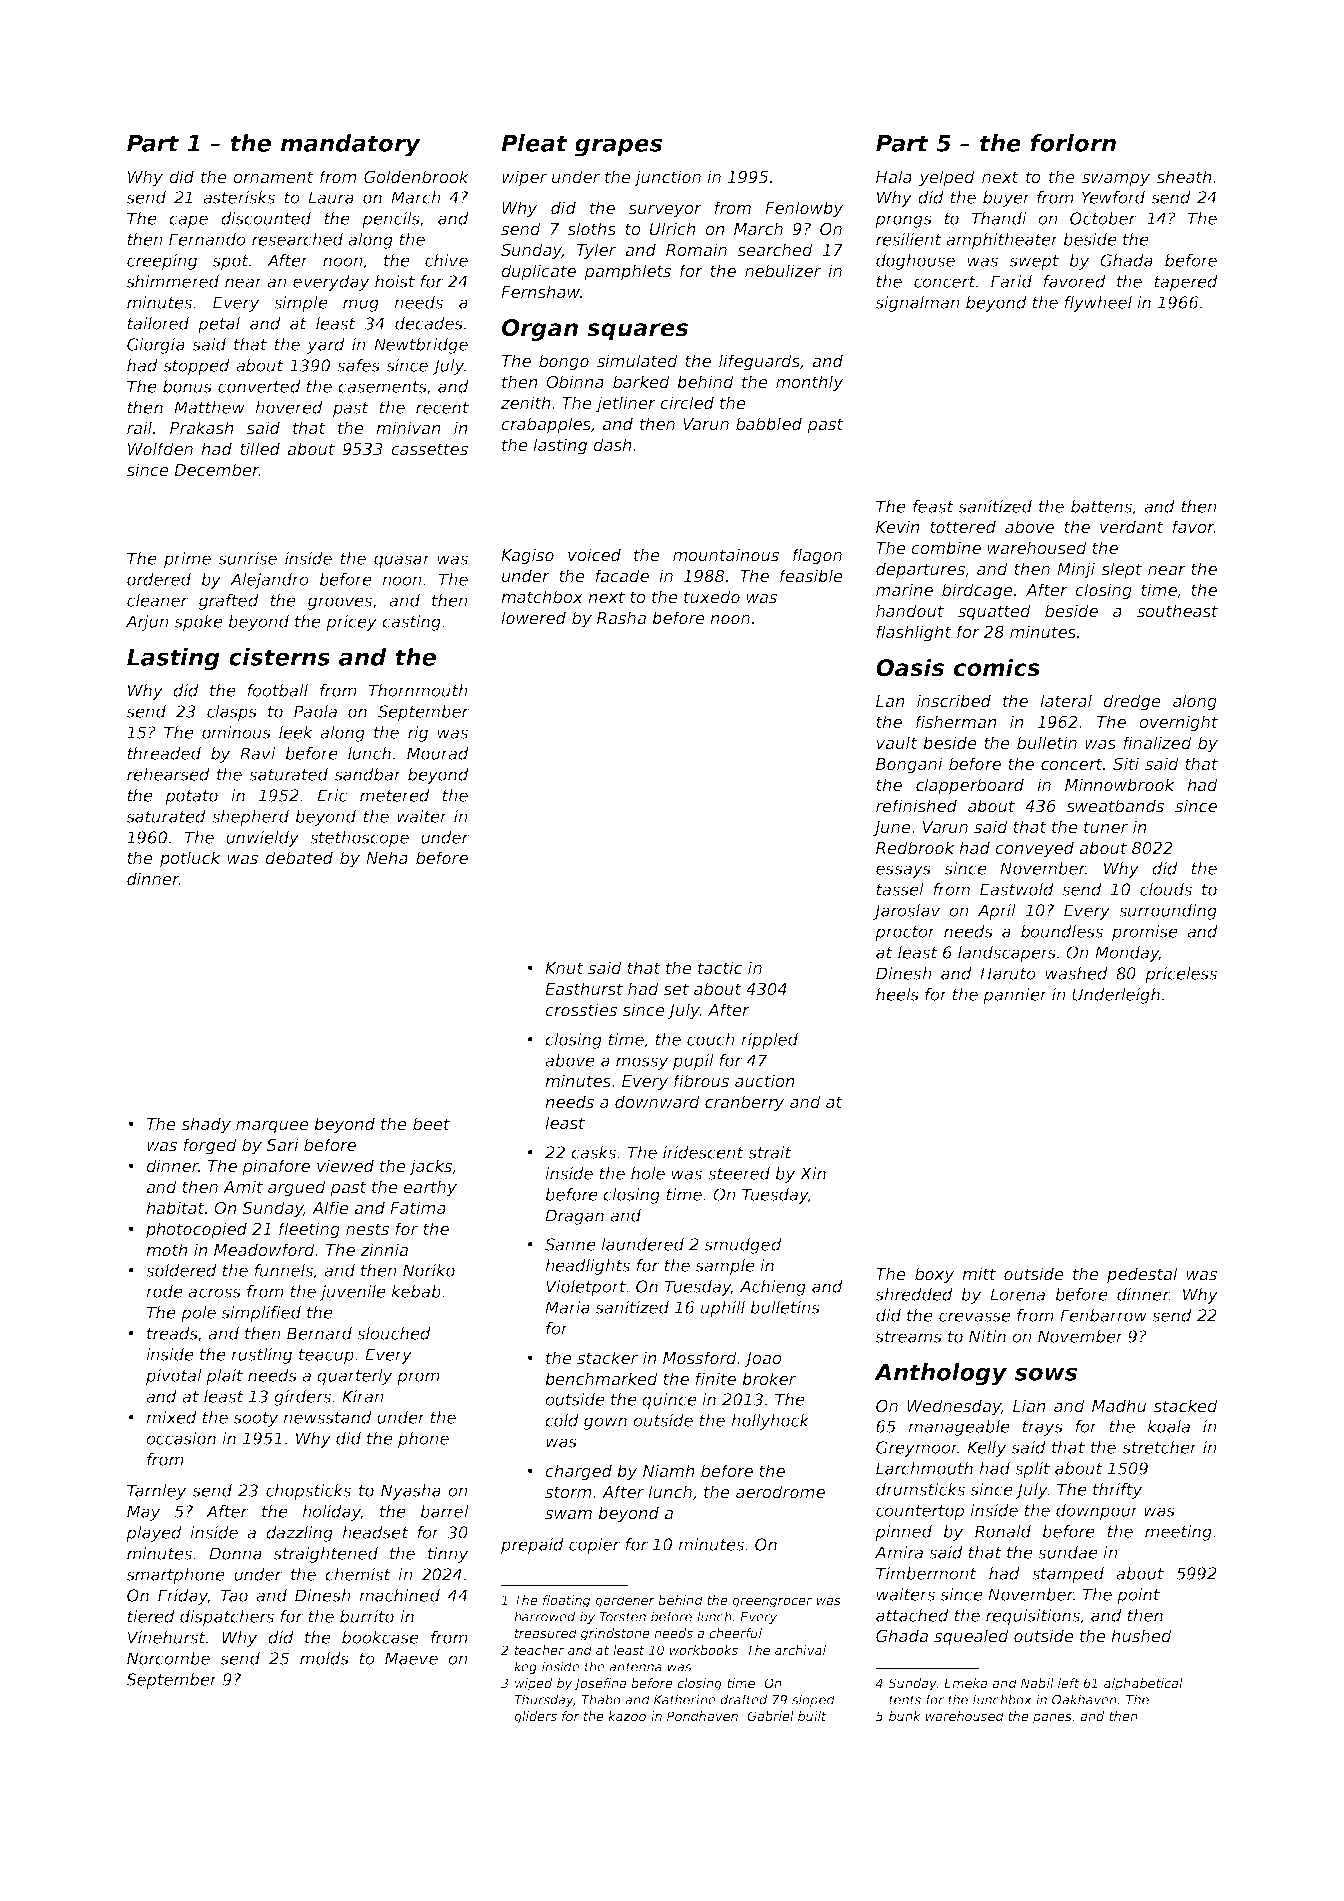  Describe the element at coordinates (641, 382) in the screenshot. I see `barked` at that location.
